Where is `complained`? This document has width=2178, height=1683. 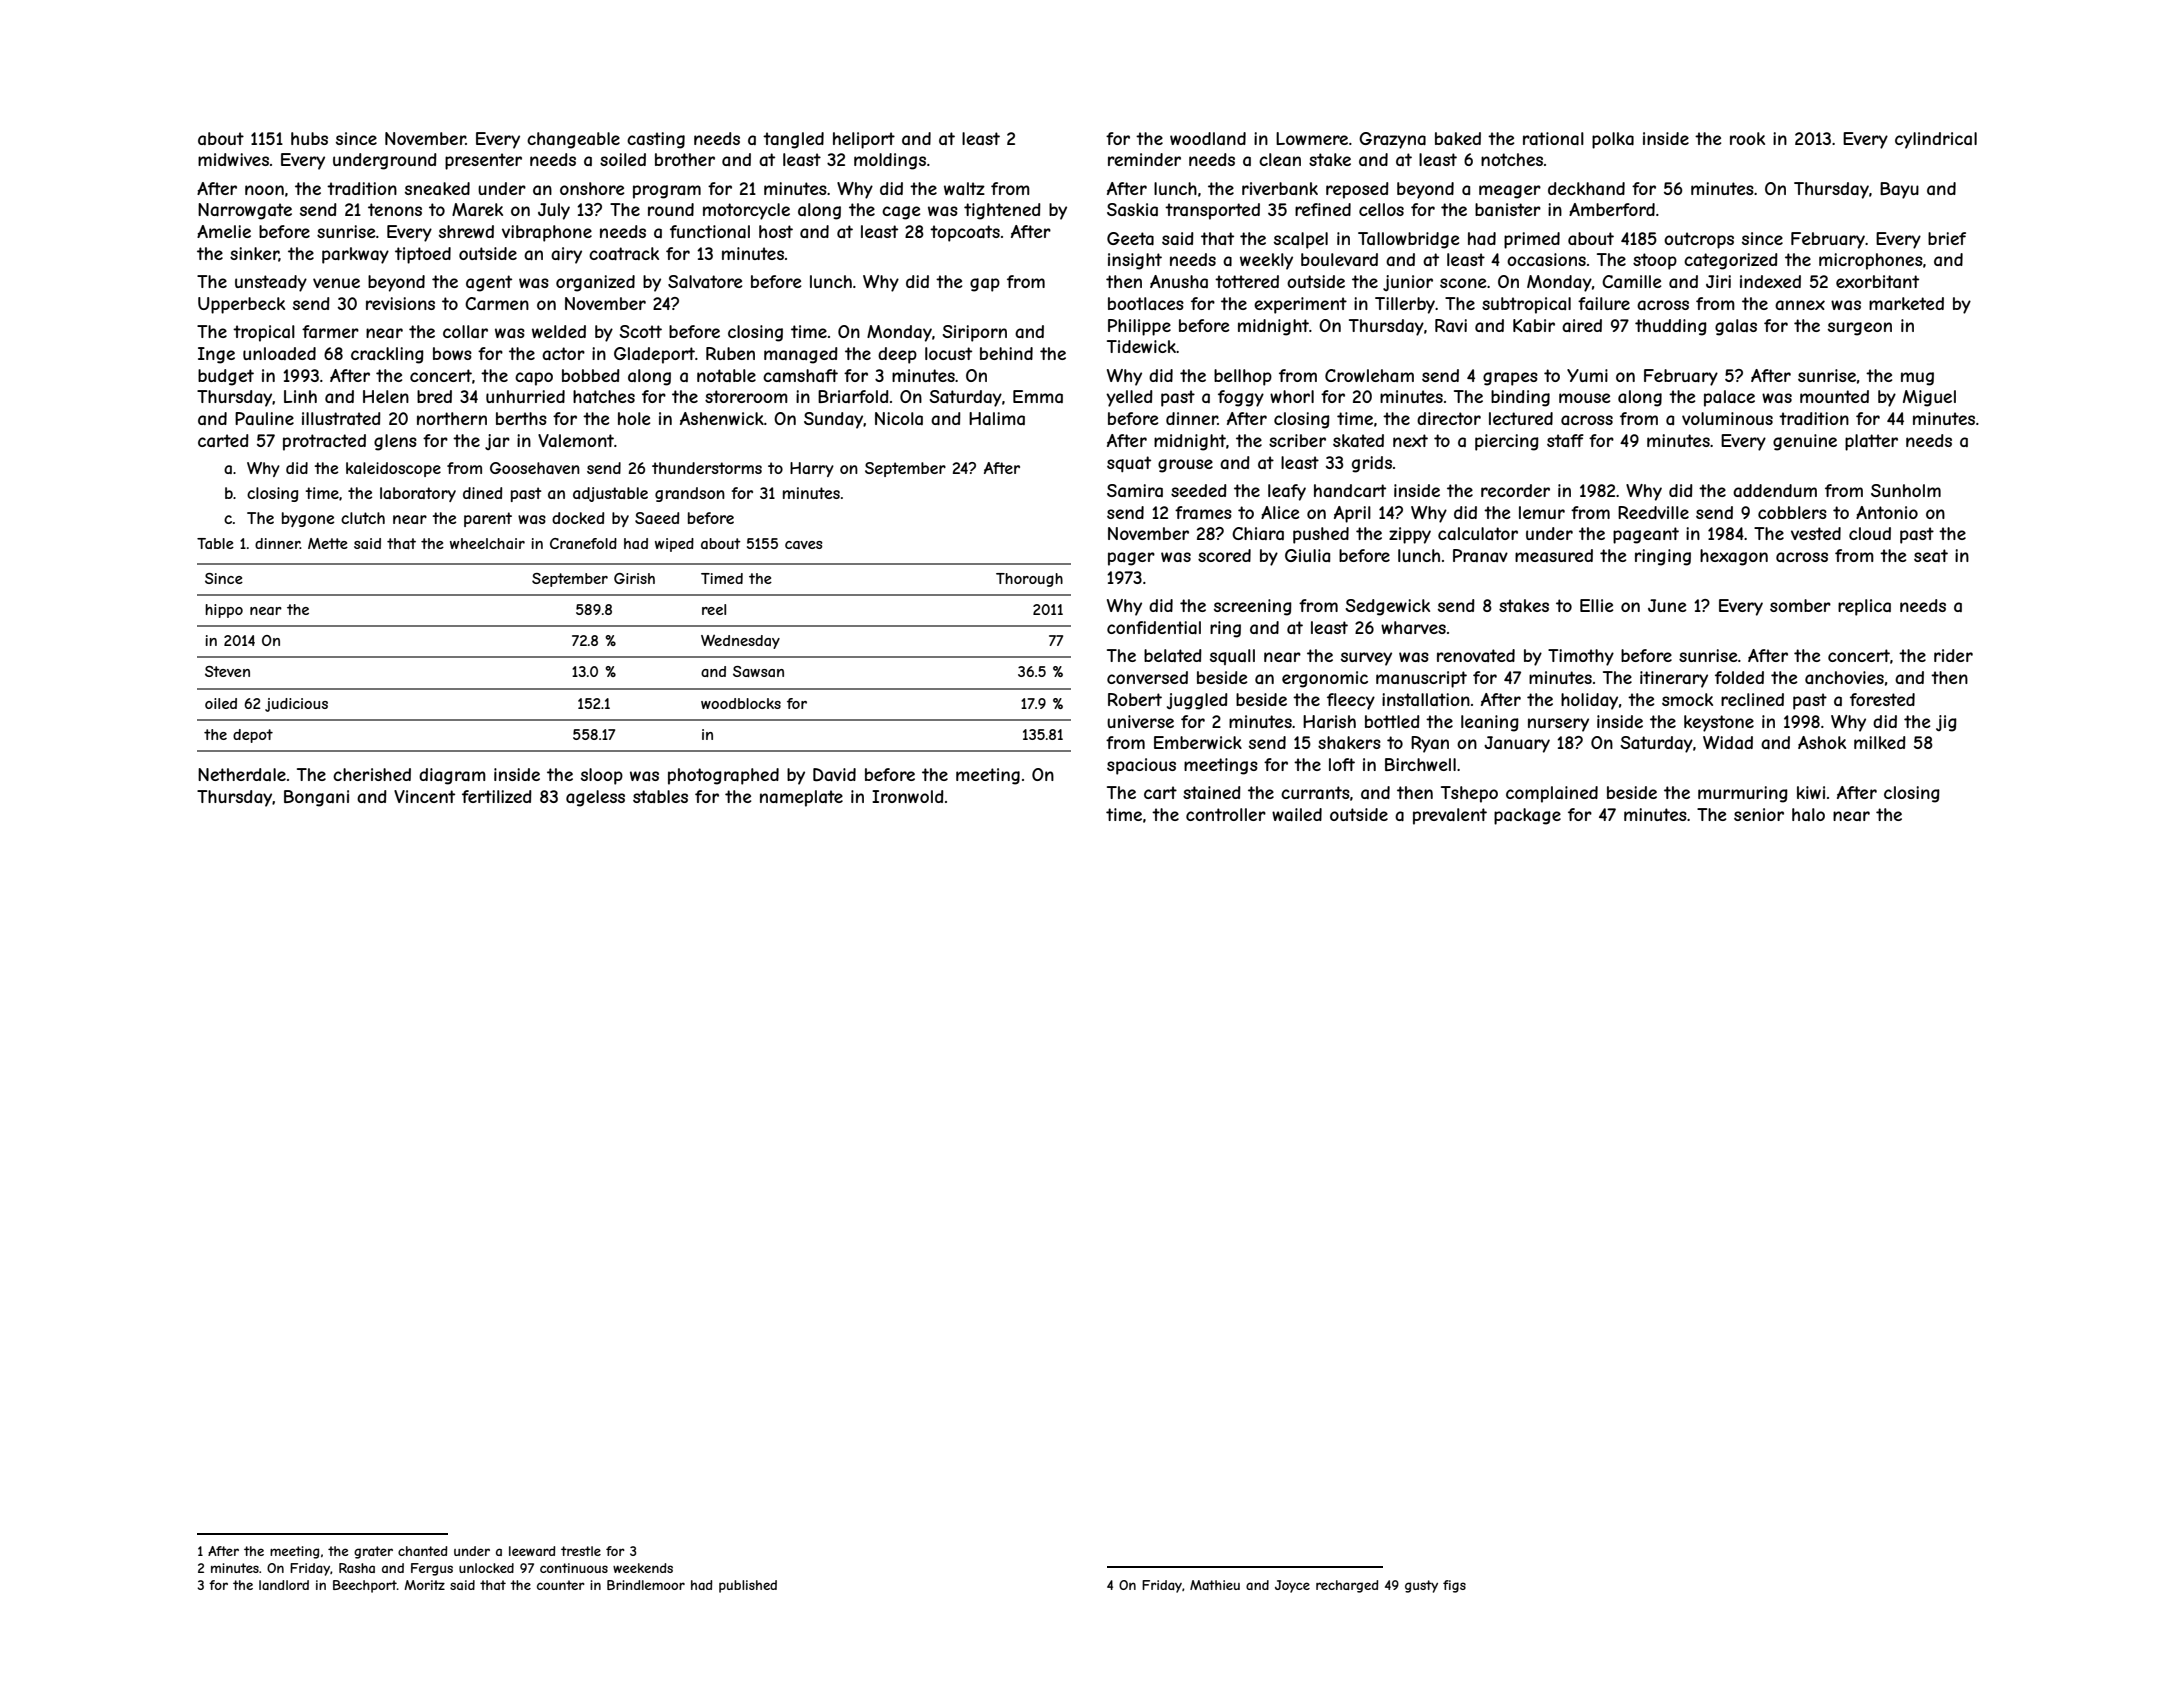 complained is located at coordinates (1552, 794).
